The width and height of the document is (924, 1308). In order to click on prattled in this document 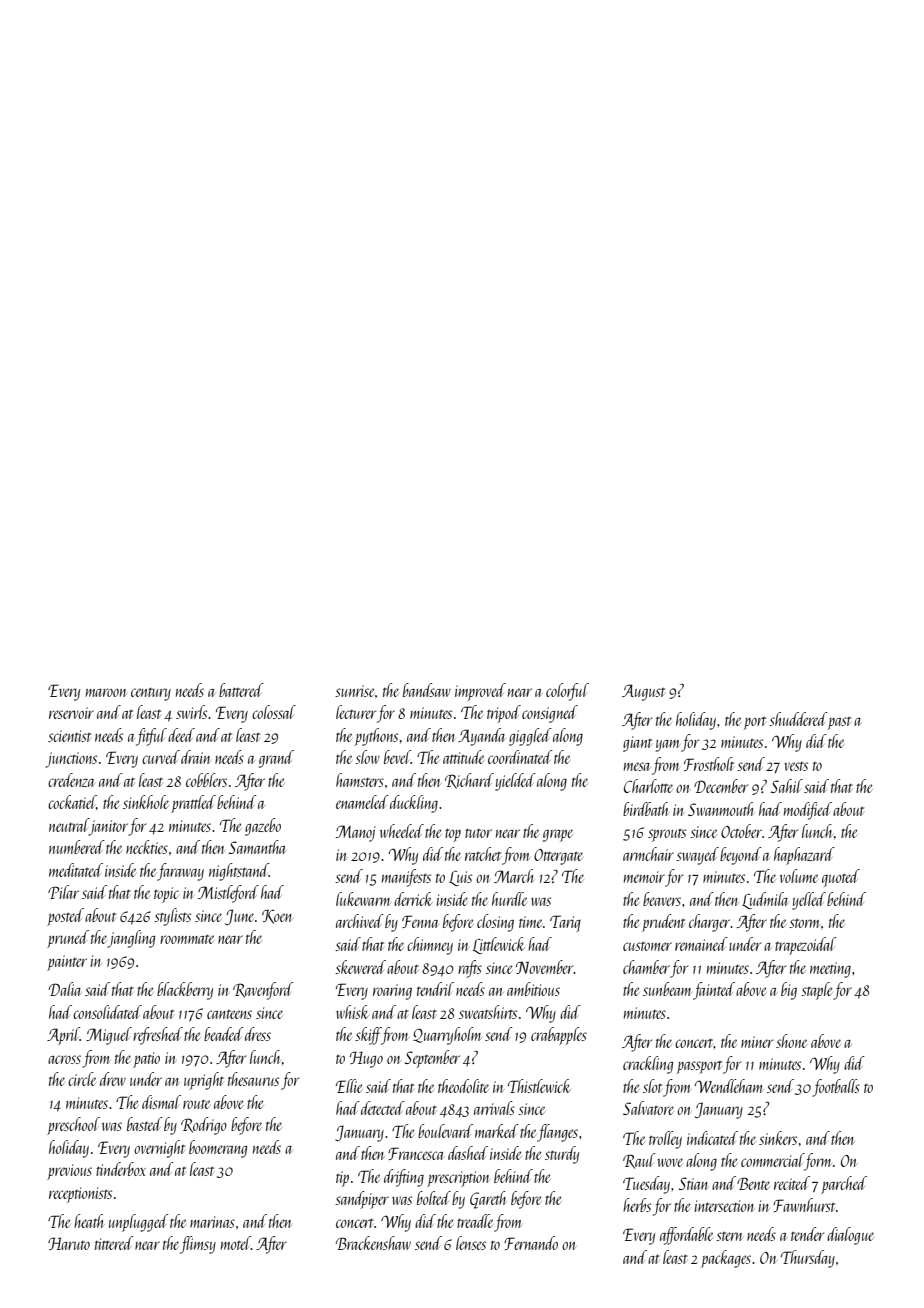, I will do `click(193, 804)`.
